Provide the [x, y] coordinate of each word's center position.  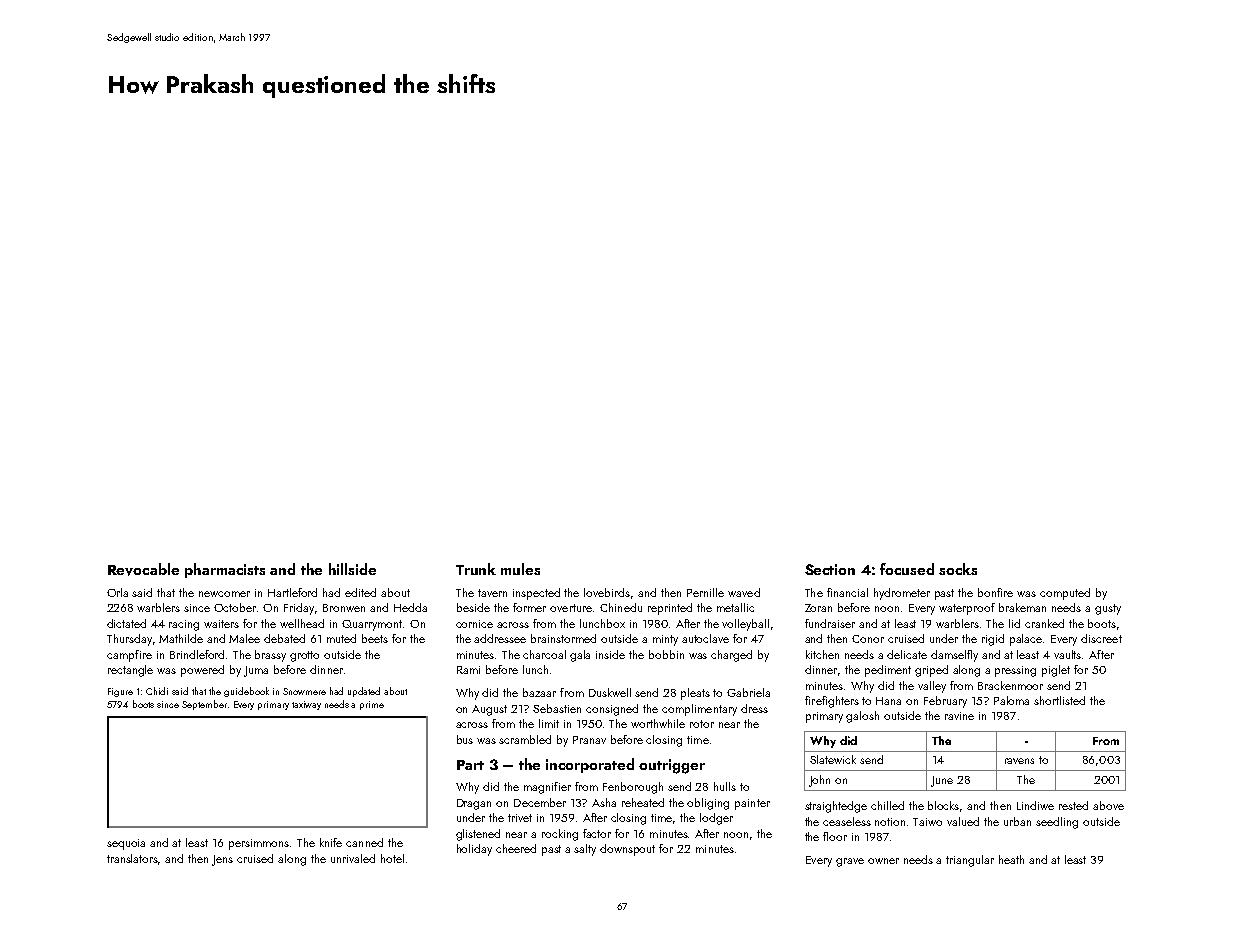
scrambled [525, 739]
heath [1011, 859]
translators [133, 859]
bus [465, 739]
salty [585, 850]
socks [958, 569]
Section [830, 569]
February [945, 702]
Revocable [143, 569]
